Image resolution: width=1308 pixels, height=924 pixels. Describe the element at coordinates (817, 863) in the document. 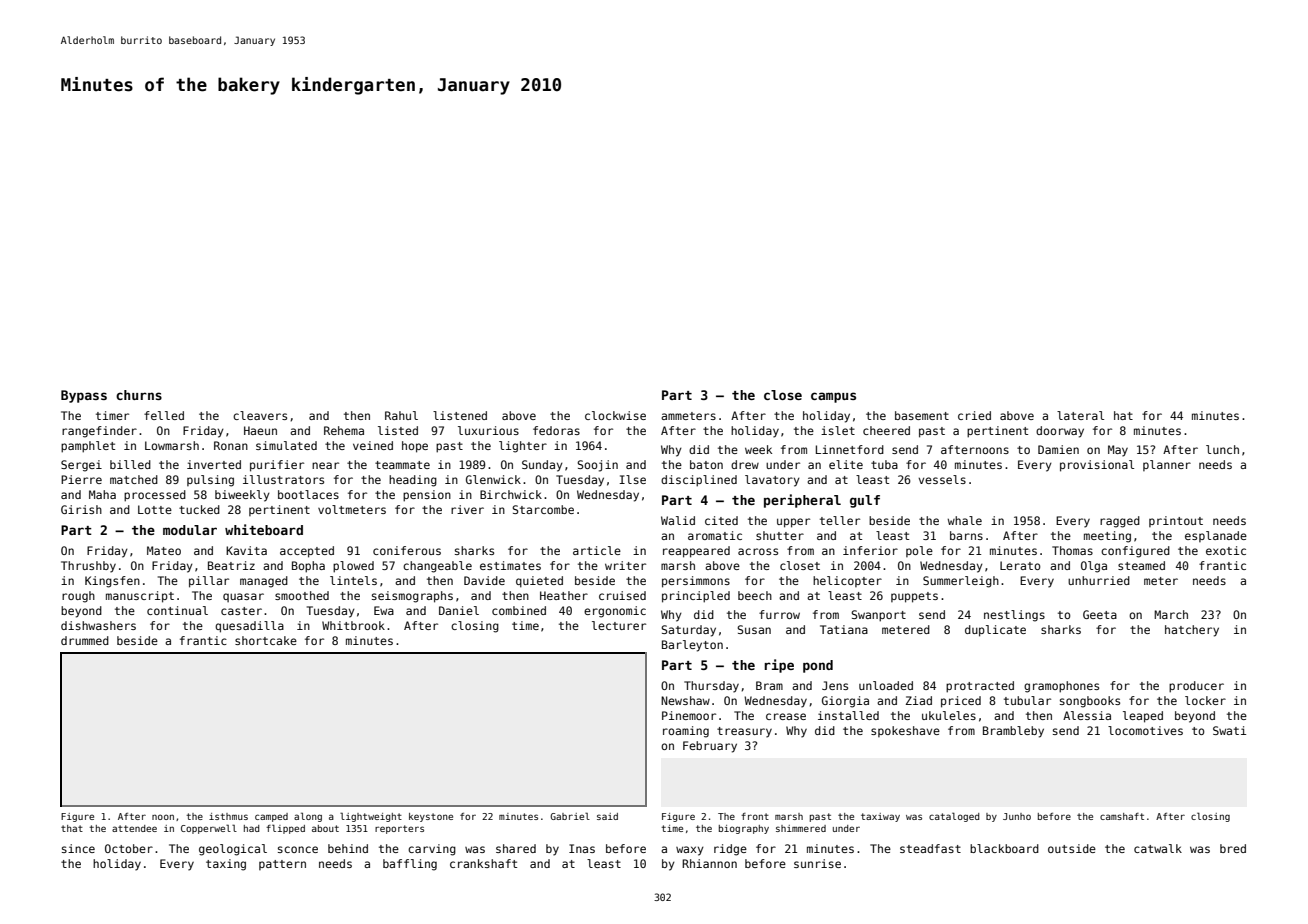

I see `sunrise` at that location.
